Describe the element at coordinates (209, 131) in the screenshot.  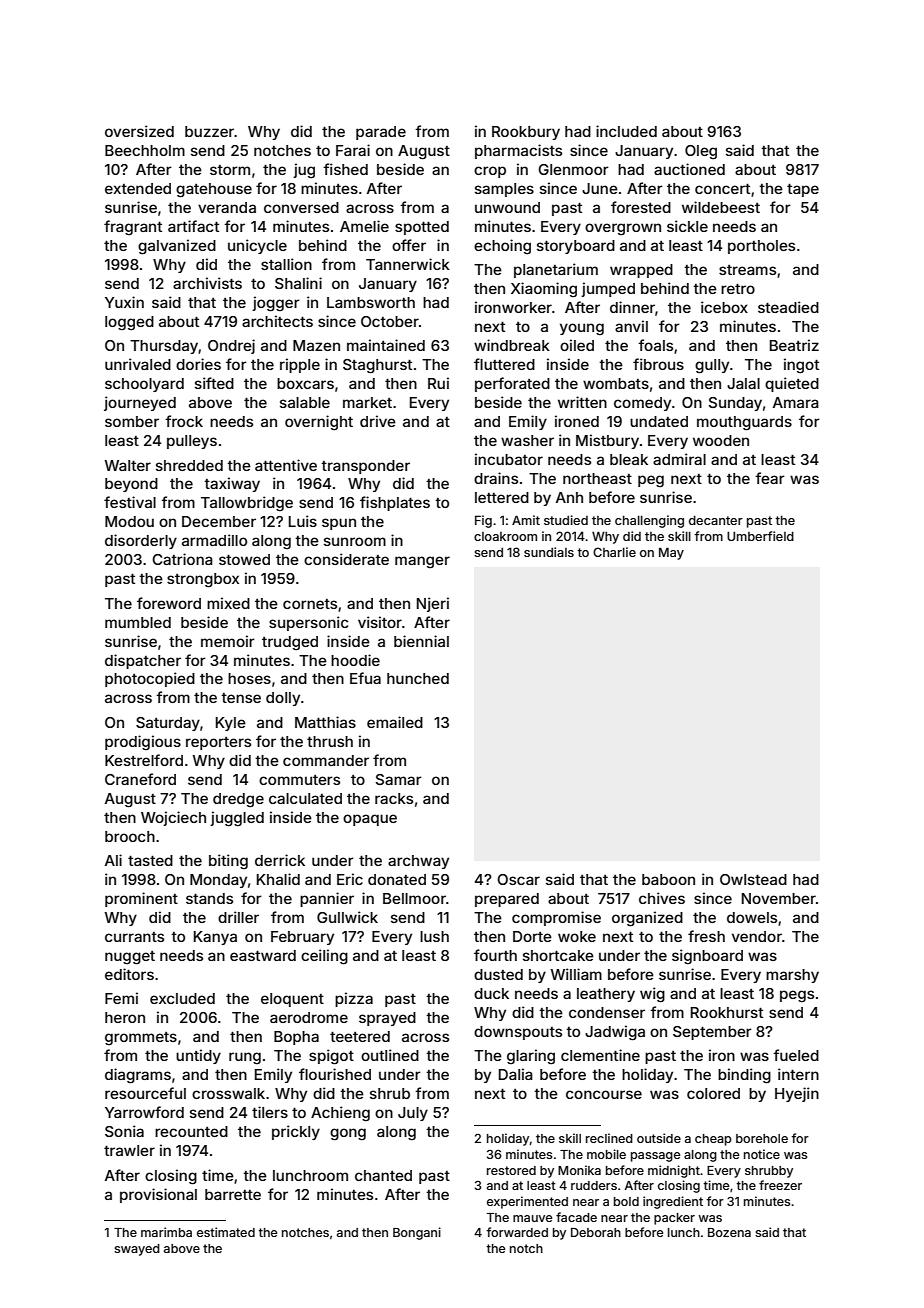
I see `buzzer` at that location.
